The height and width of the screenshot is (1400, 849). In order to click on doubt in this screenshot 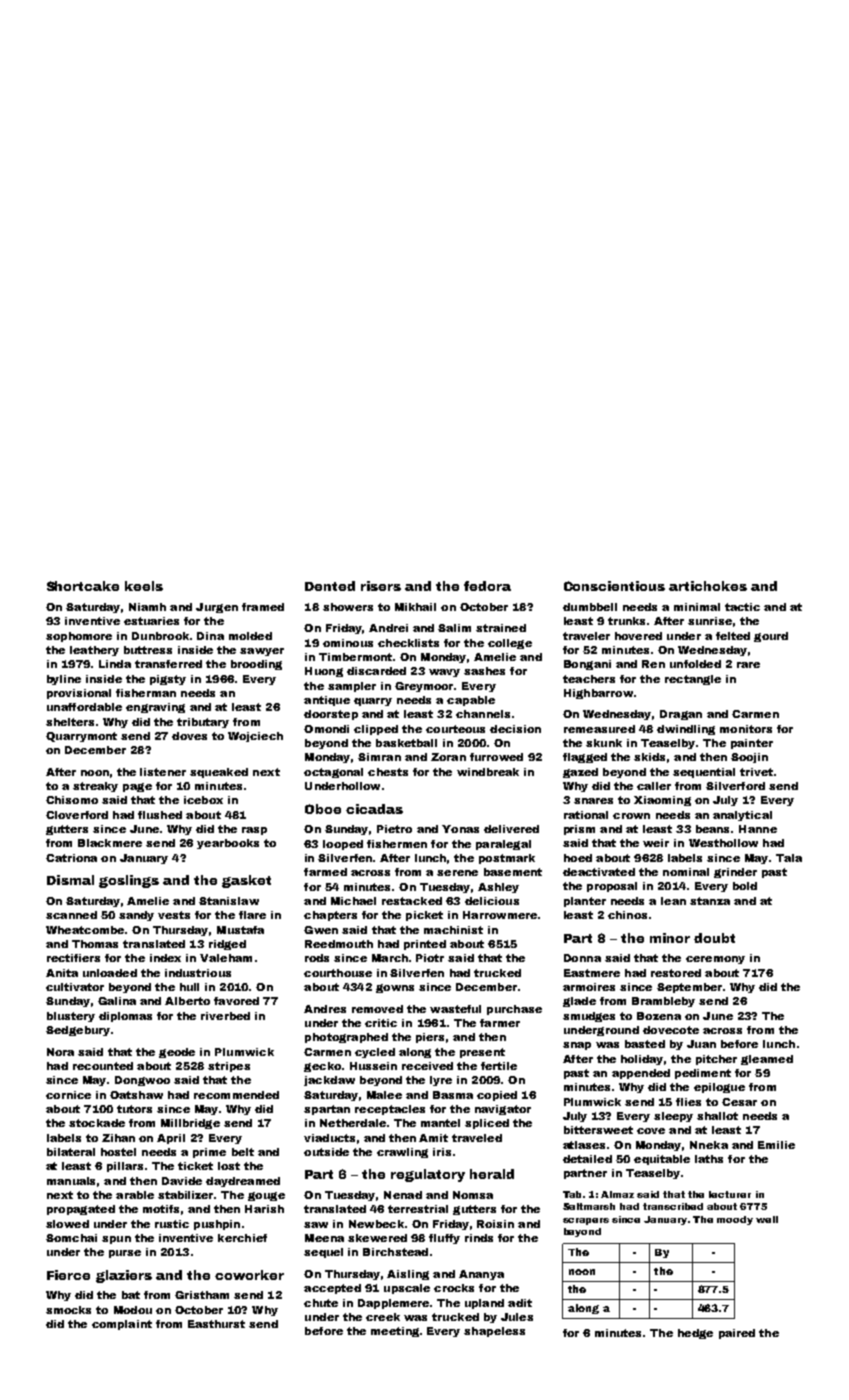, I will do `click(714, 938)`.
